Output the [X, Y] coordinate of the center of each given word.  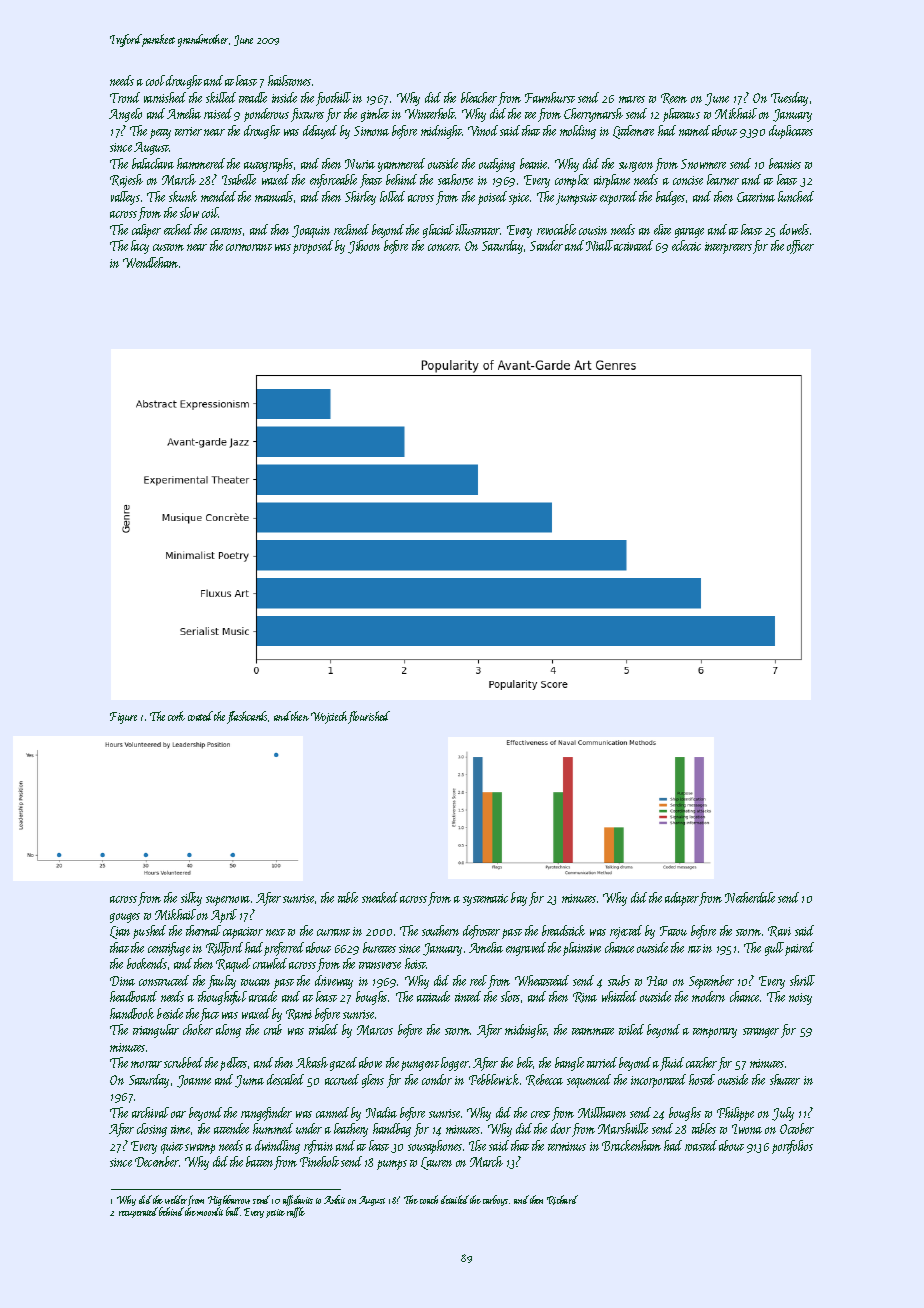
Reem [674, 98]
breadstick [563, 930]
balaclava [153, 163]
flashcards [247, 717]
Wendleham [150, 262]
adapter [682, 899]
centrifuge [169, 949]
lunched [796, 196]
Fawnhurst [550, 97]
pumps [392, 1165]
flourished [369, 717]
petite [275, 1213]
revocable [556, 229]
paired [799, 949]
